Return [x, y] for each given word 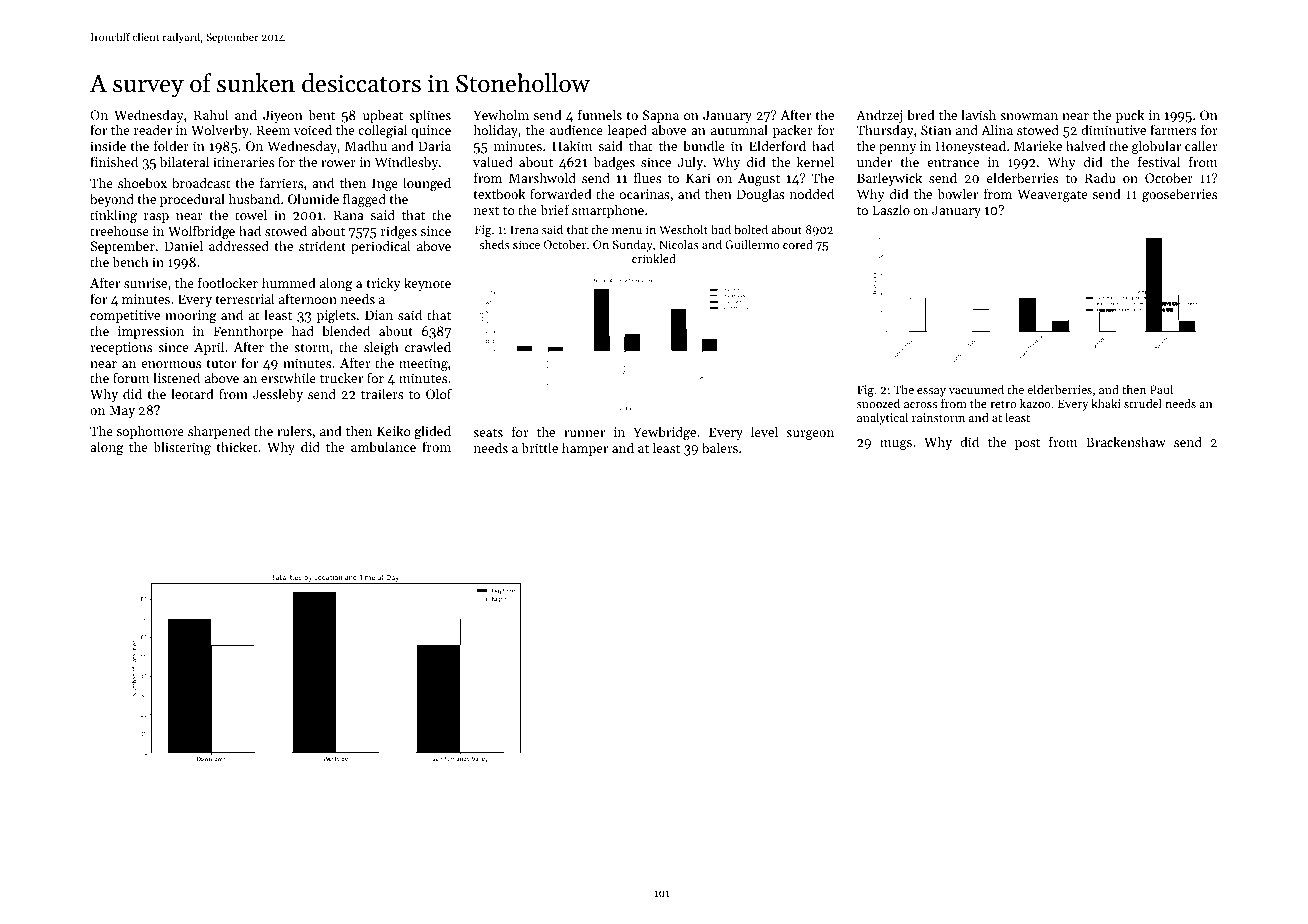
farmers [1173, 129]
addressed [239, 245]
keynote [427, 284]
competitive [125, 316]
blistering [182, 448]
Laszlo [891, 209]
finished [114, 161]
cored [798, 244]
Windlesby [406, 163]
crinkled [654, 258]
